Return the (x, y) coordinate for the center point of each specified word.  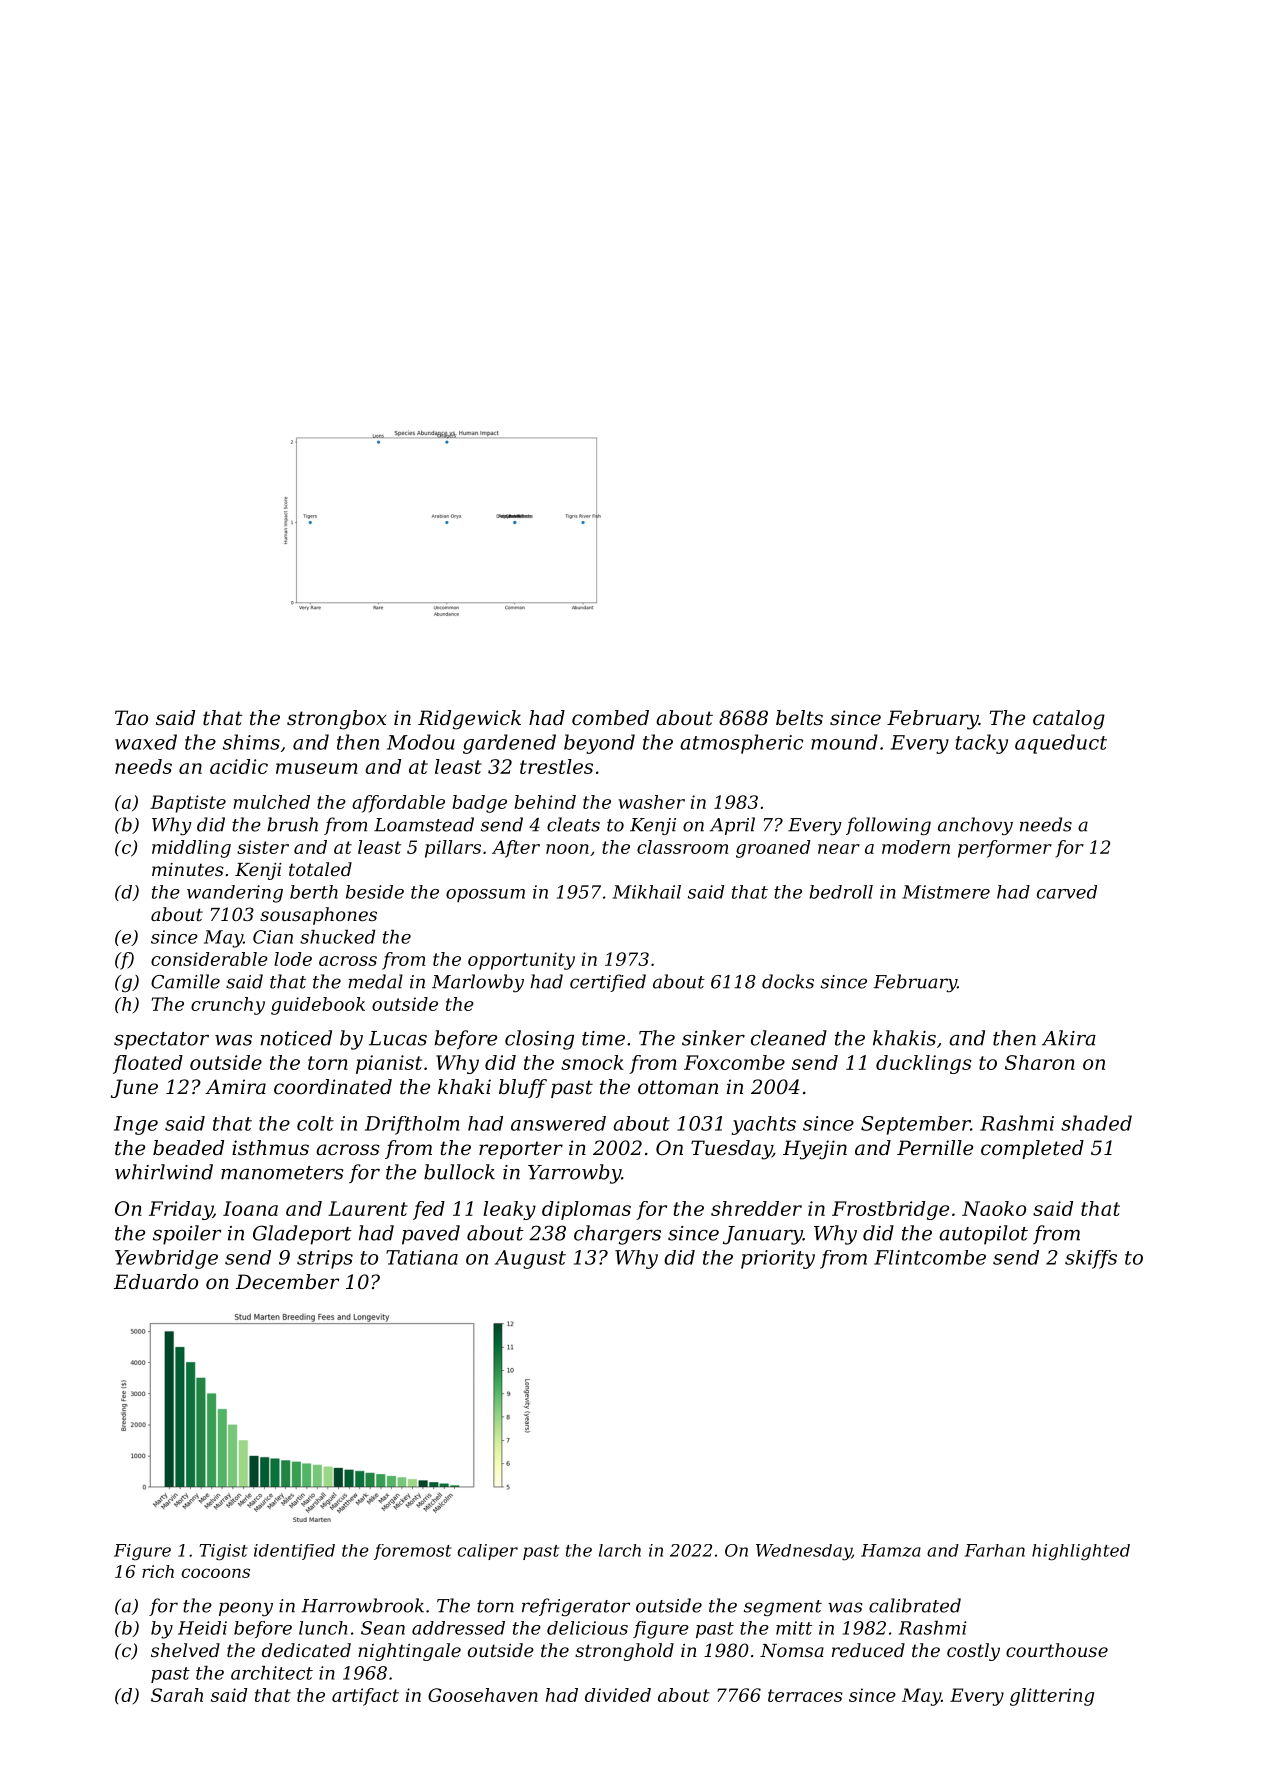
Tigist (223, 1552)
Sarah (177, 1695)
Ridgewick (469, 720)
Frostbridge (890, 1210)
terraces (805, 1695)
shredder (756, 1208)
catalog (1069, 720)
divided (618, 1695)
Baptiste (188, 804)
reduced (868, 1650)
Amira (235, 1086)
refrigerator (576, 1607)
